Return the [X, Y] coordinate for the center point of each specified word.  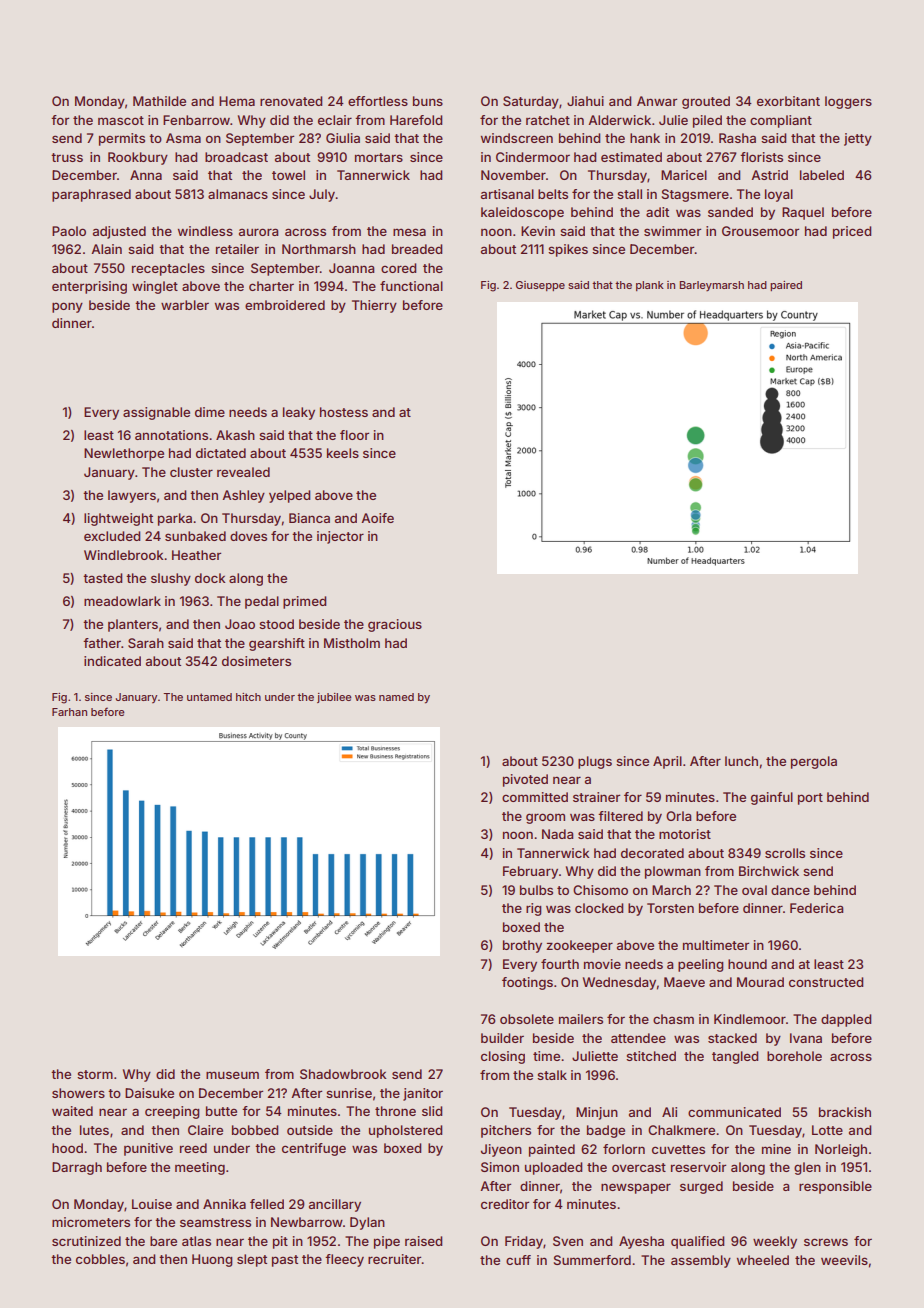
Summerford [592, 1260]
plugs [595, 762]
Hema [237, 101]
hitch [248, 697]
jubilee [334, 698]
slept [252, 1260]
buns [428, 101]
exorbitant [788, 101]
